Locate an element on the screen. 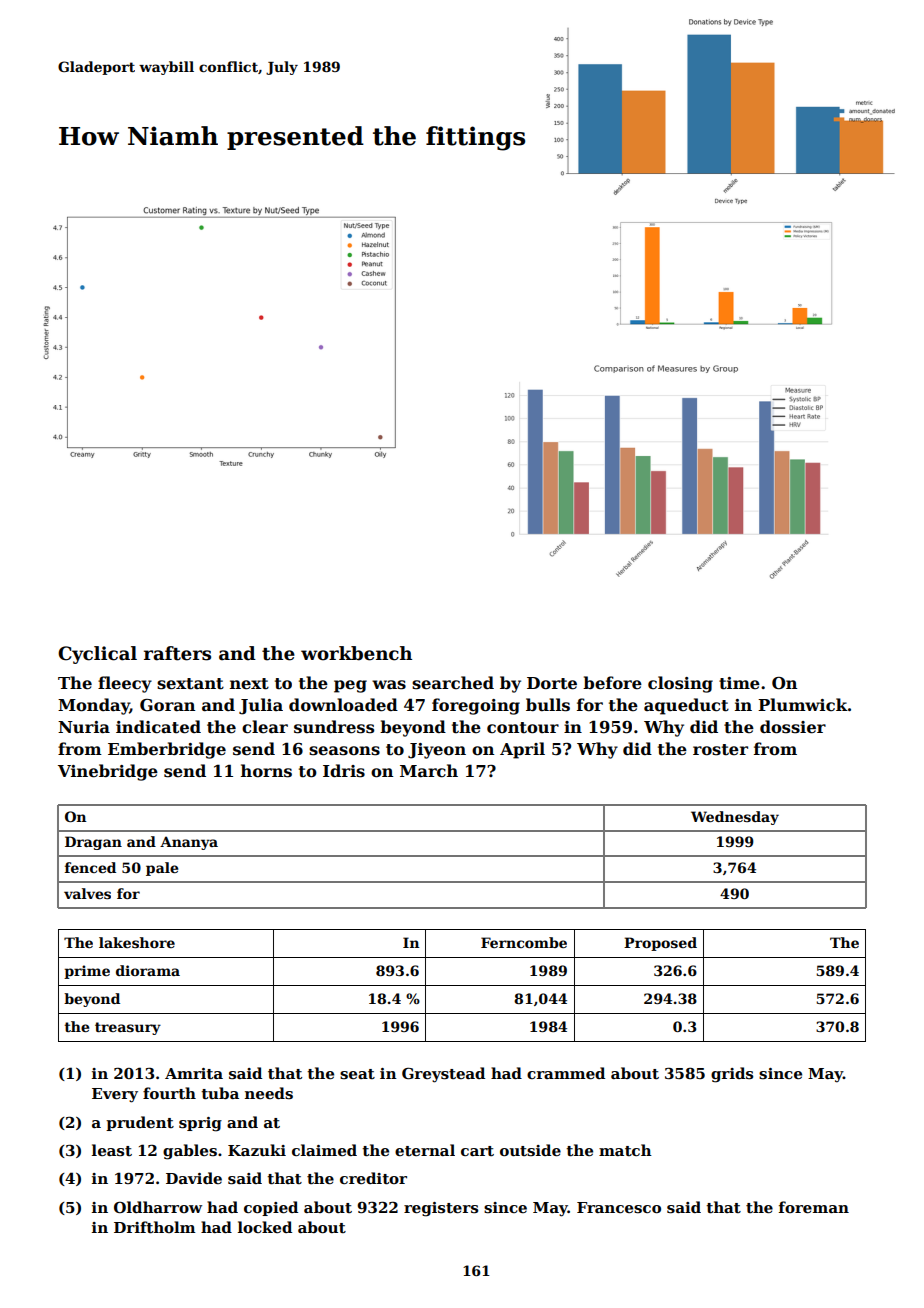 The width and height of the screenshot is (924, 1308). Ferncombe is located at coordinates (524, 942).
